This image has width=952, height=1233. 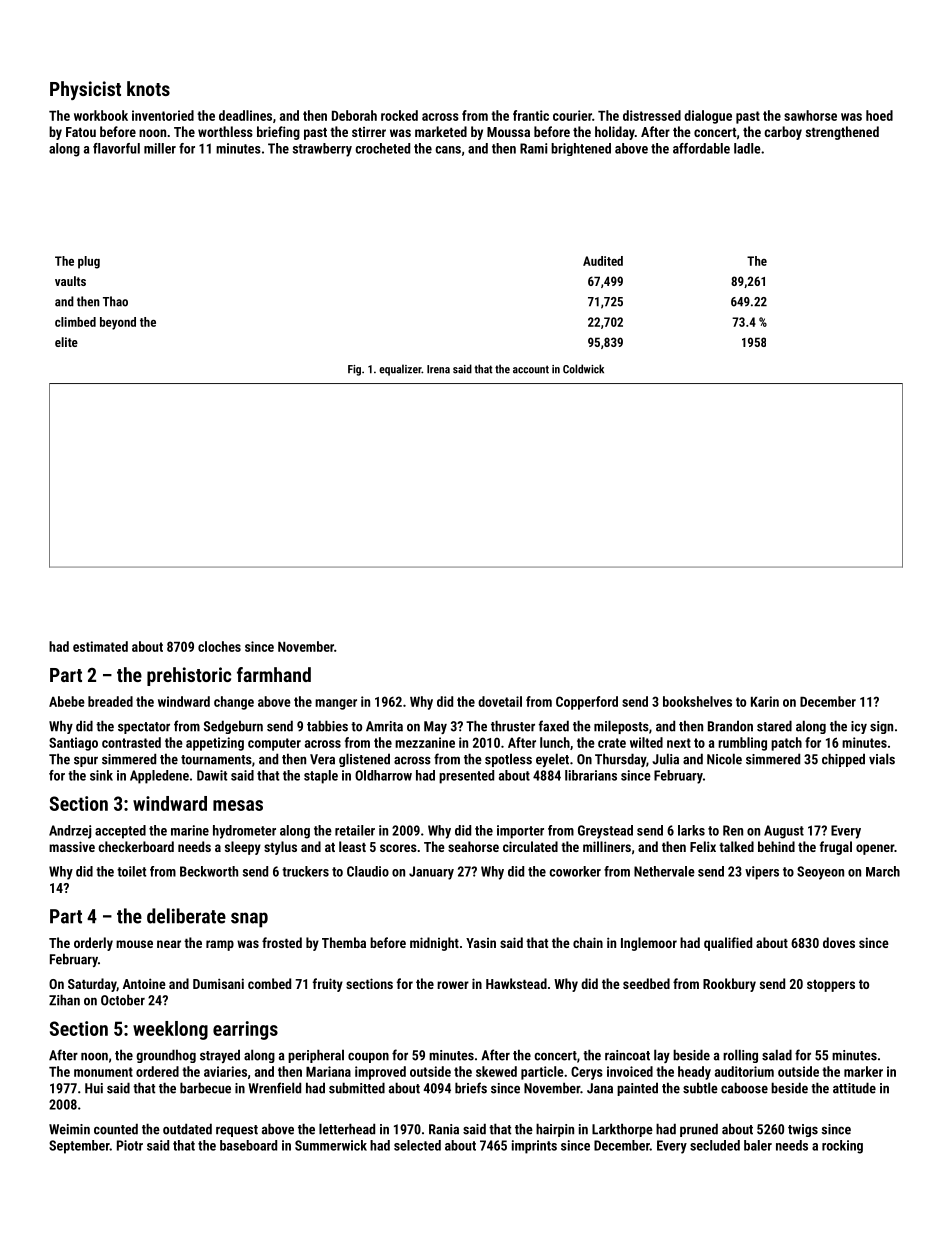 What do you see at coordinates (134, 944) in the image?
I see `mouse` at bounding box center [134, 944].
